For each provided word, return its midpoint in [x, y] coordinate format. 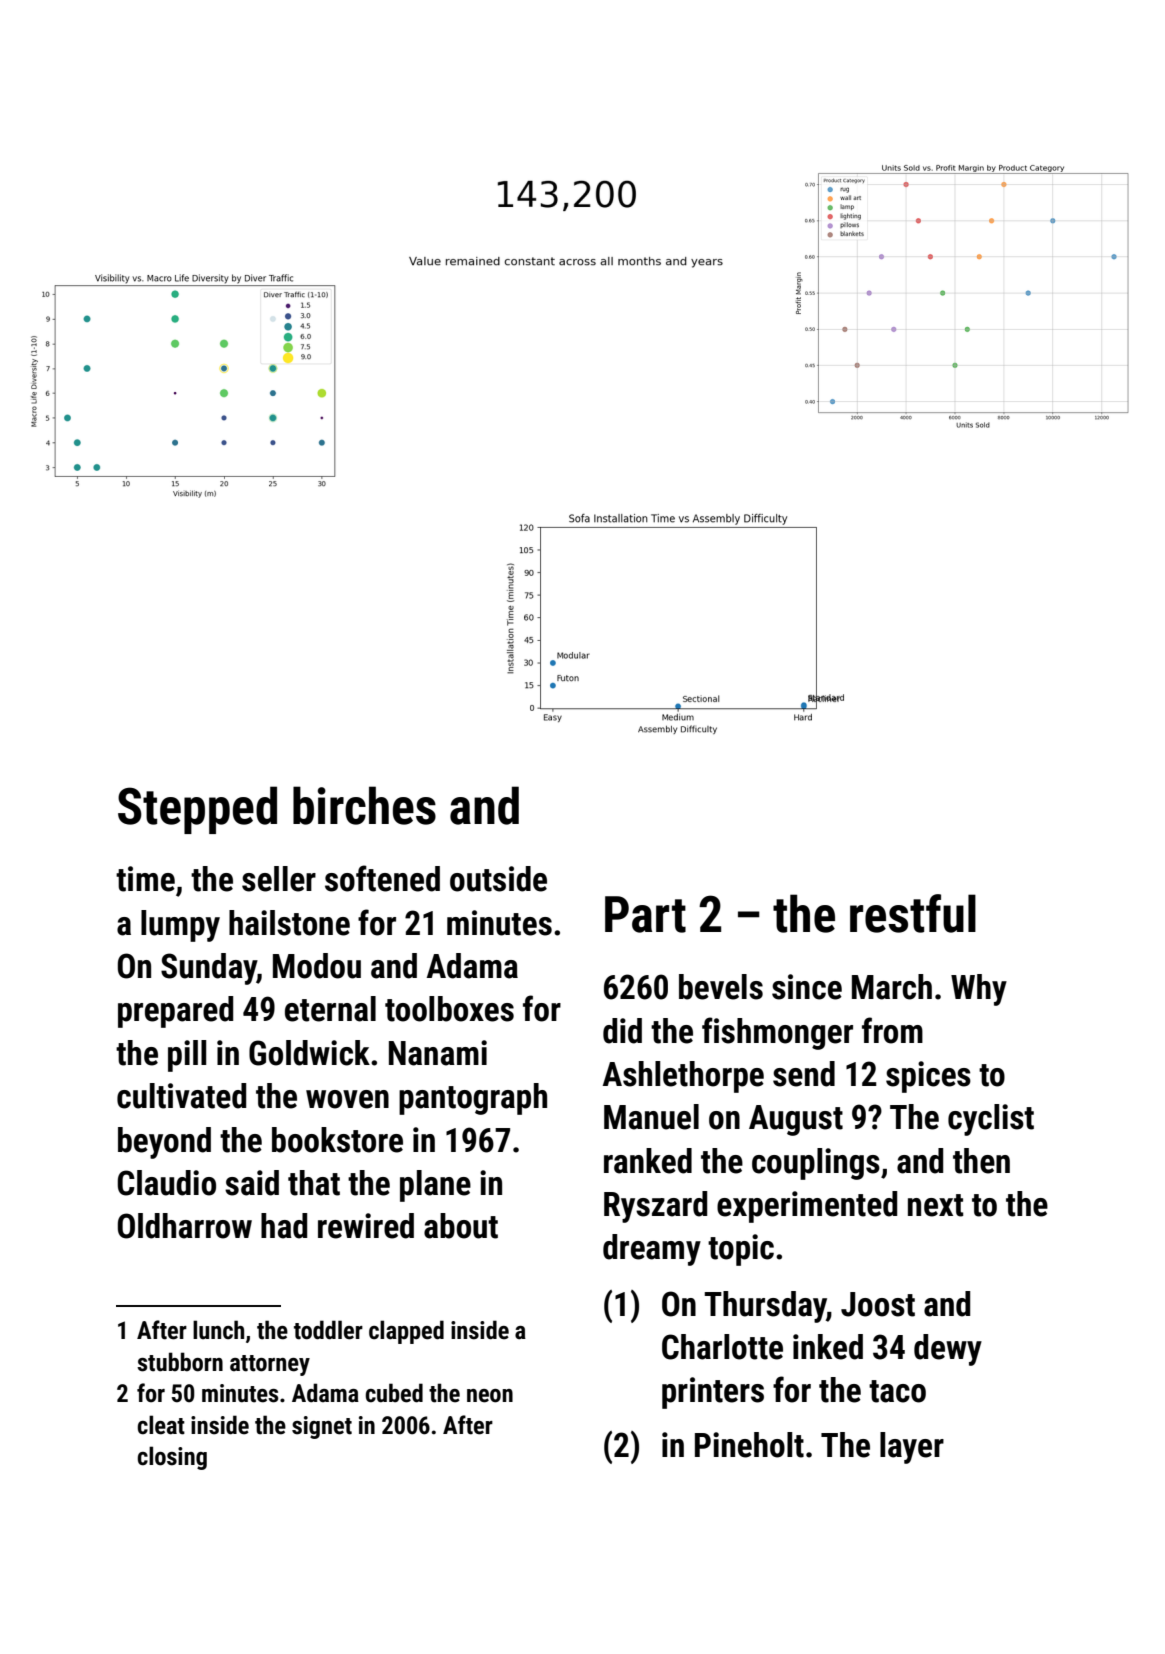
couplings [816, 1164]
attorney [270, 1365]
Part [645, 914]
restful [913, 913]
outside [498, 879]
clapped [406, 1332]
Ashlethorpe [683, 1077]
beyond [164, 1143]
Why [979, 990]
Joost [878, 1304]
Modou [317, 966]
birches [364, 805]
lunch [218, 1330]
